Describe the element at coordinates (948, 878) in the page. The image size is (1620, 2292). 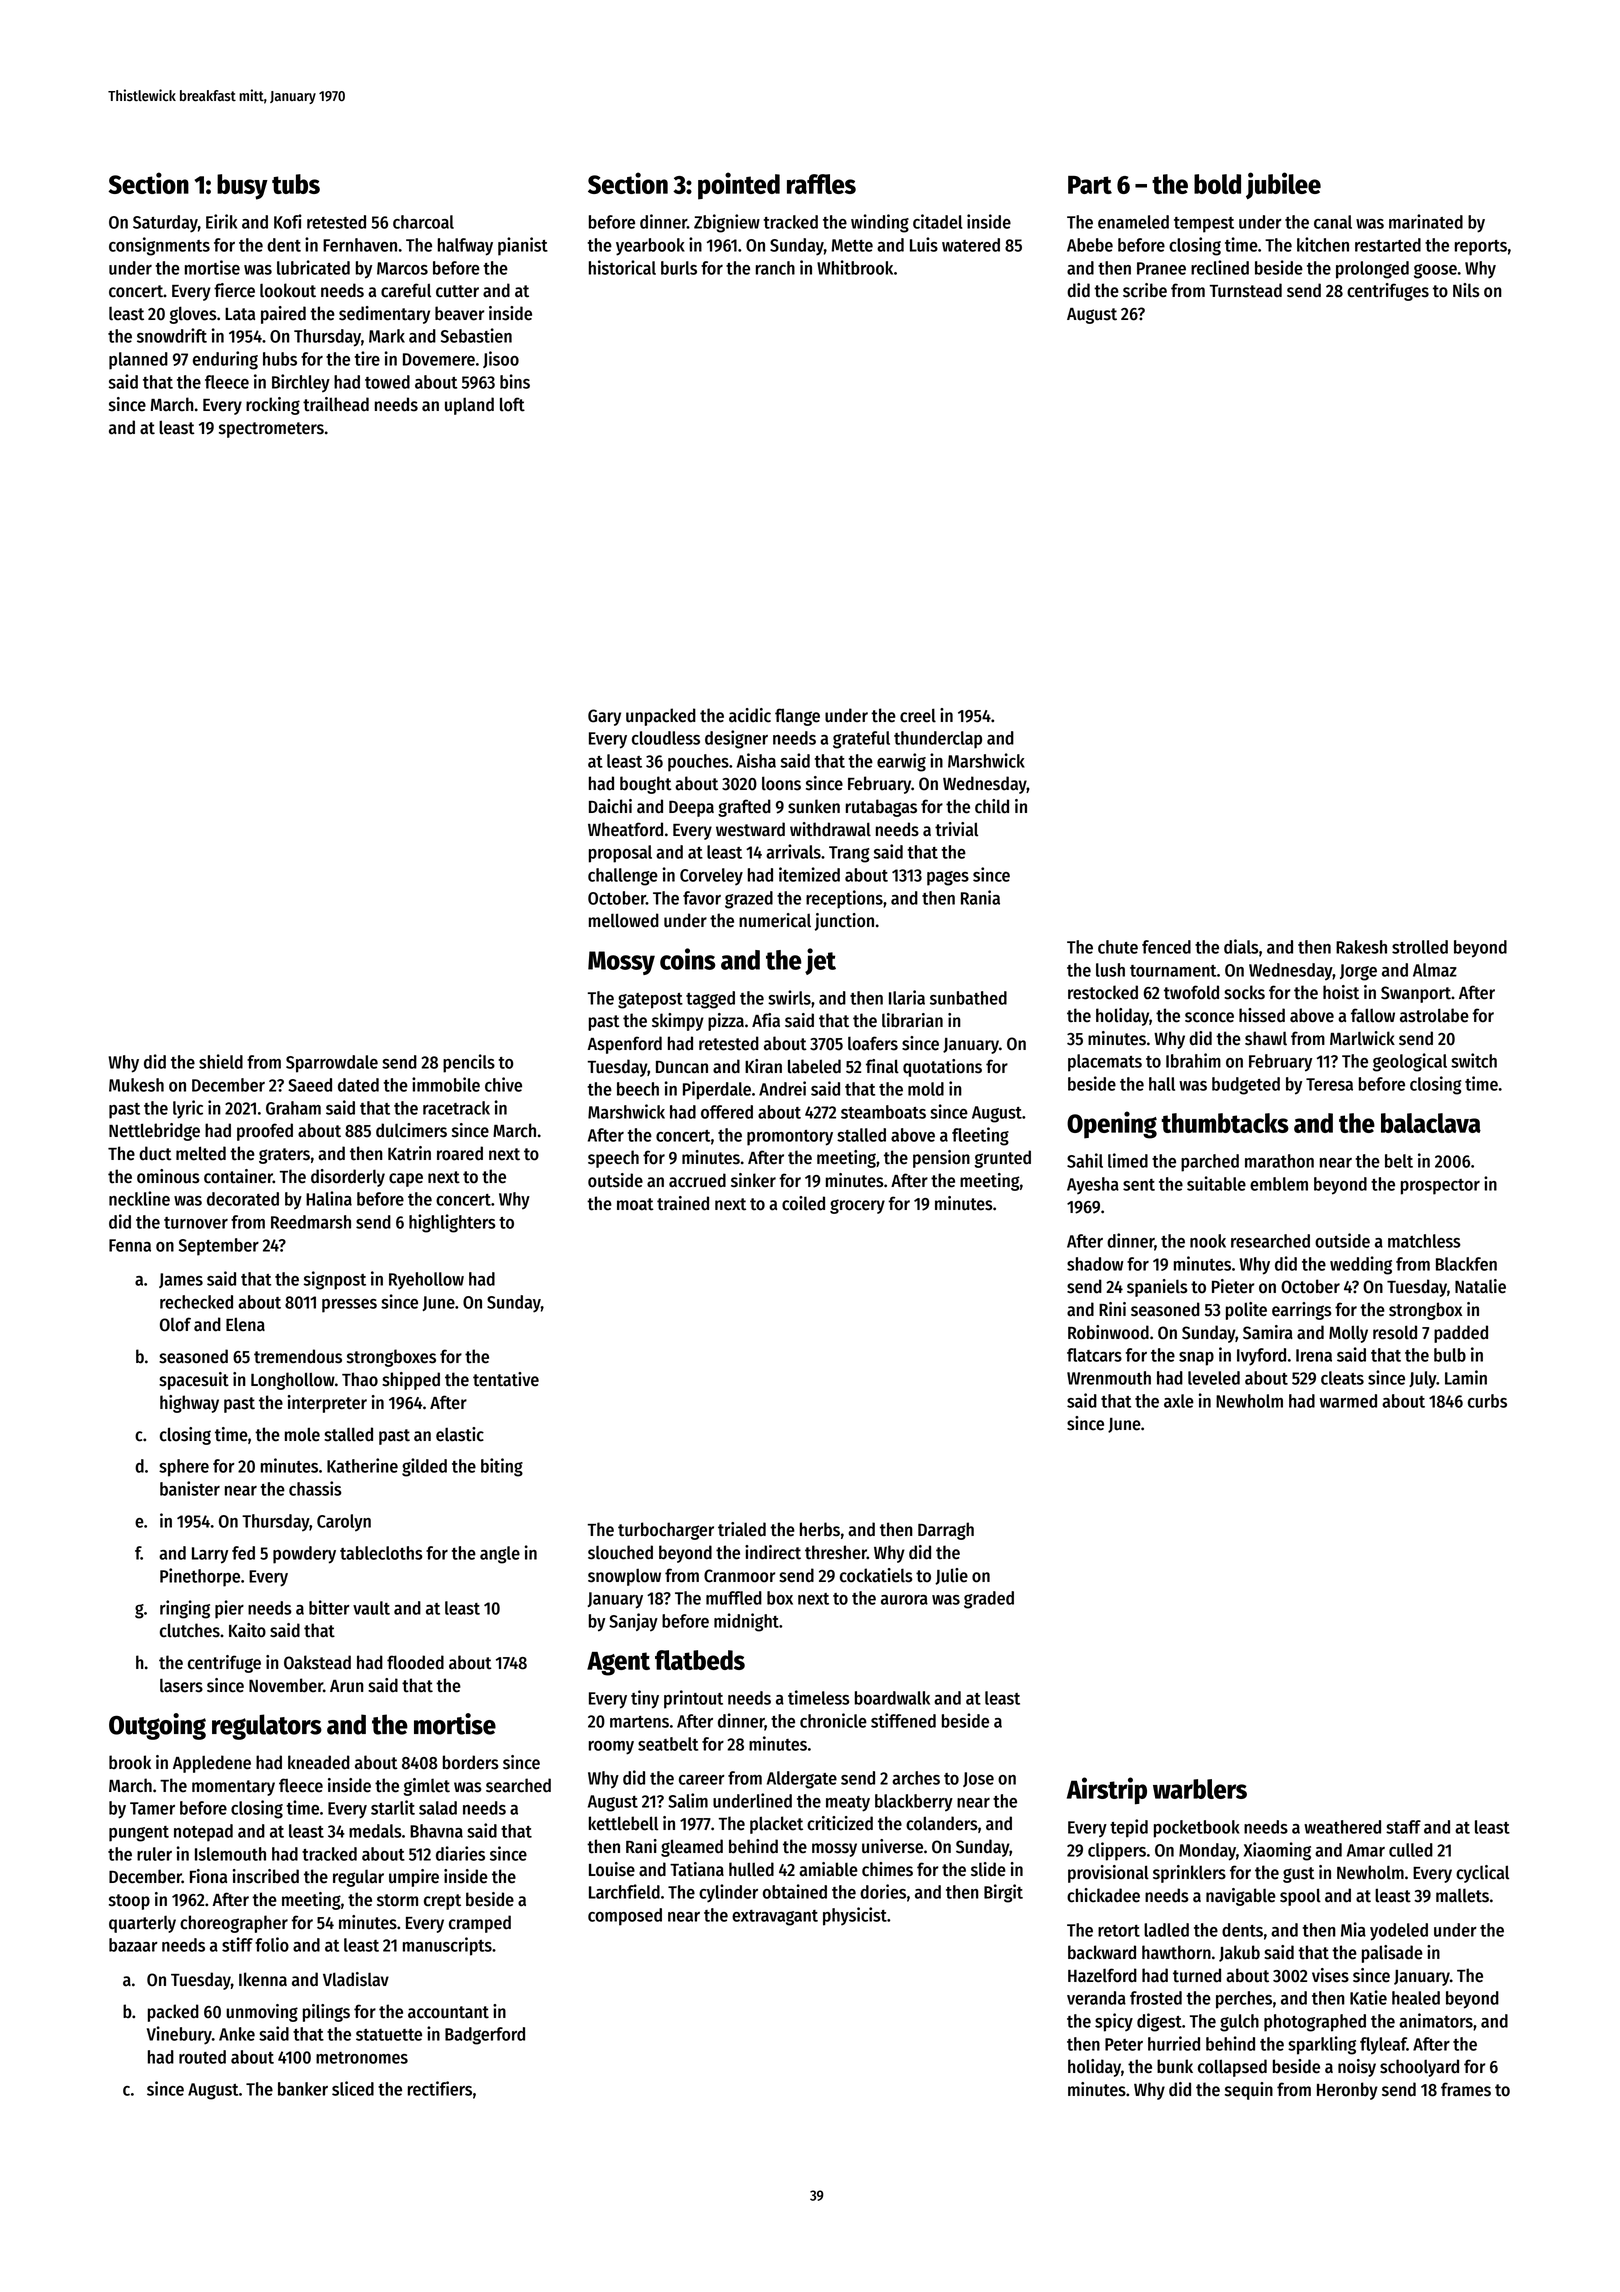
I see `pages` at that location.
